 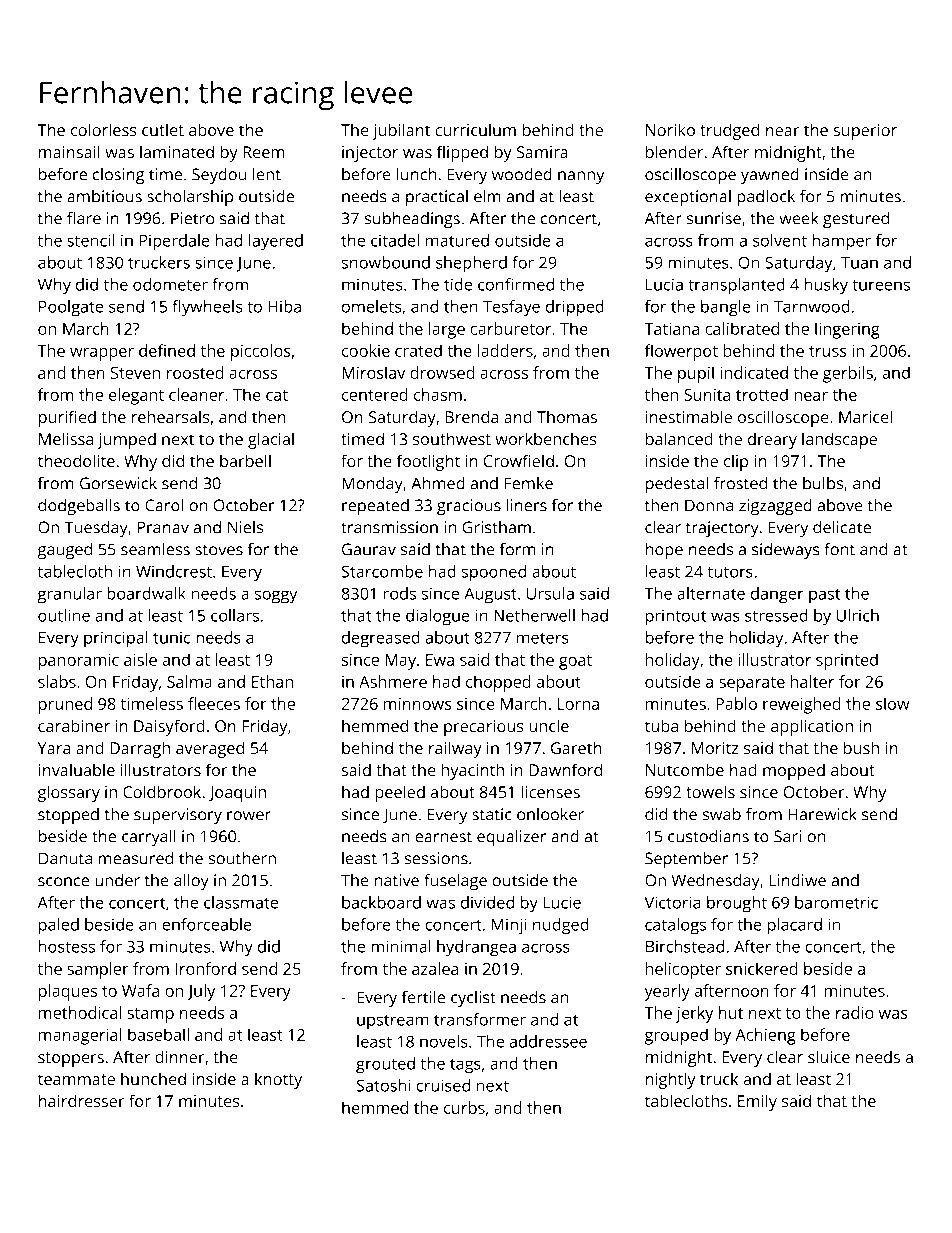 What do you see at coordinates (104, 129) in the document?
I see `colorless` at bounding box center [104, 129].
